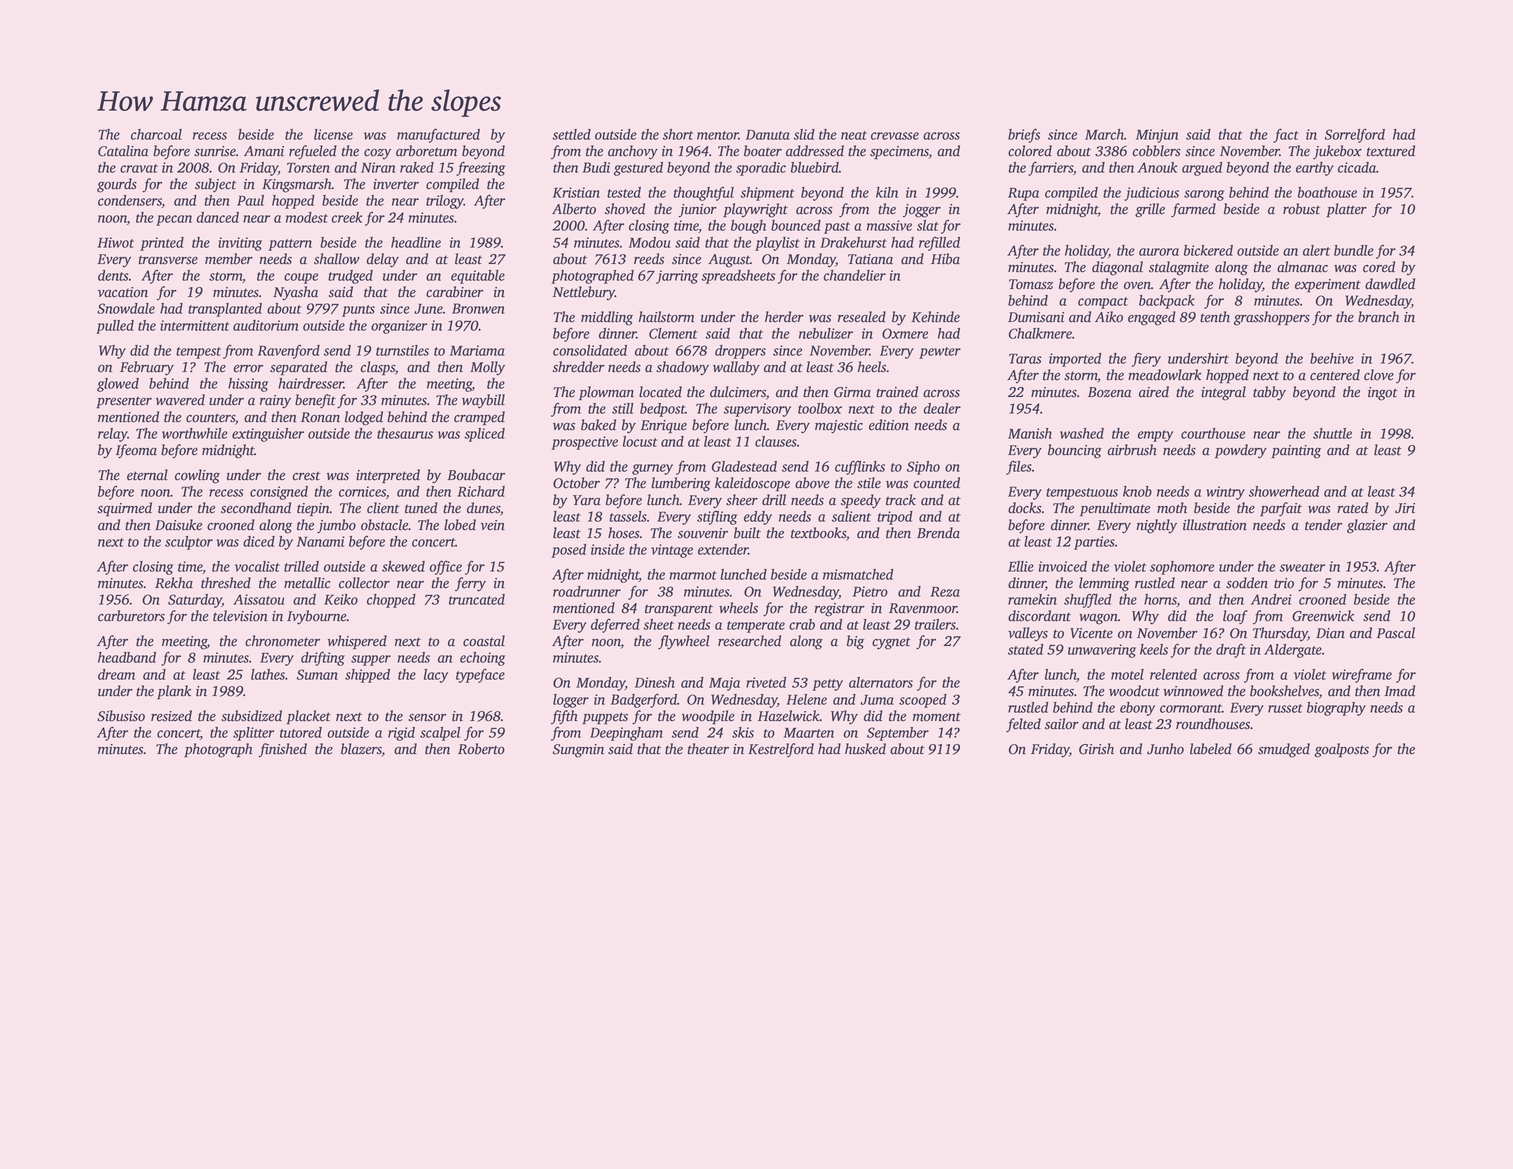 The width and height of the screenshot is (1513, 1169). What do you see at coordinates (481, 491) in the screenshot?
I see `Richard` at bounding box center [481, 491].
